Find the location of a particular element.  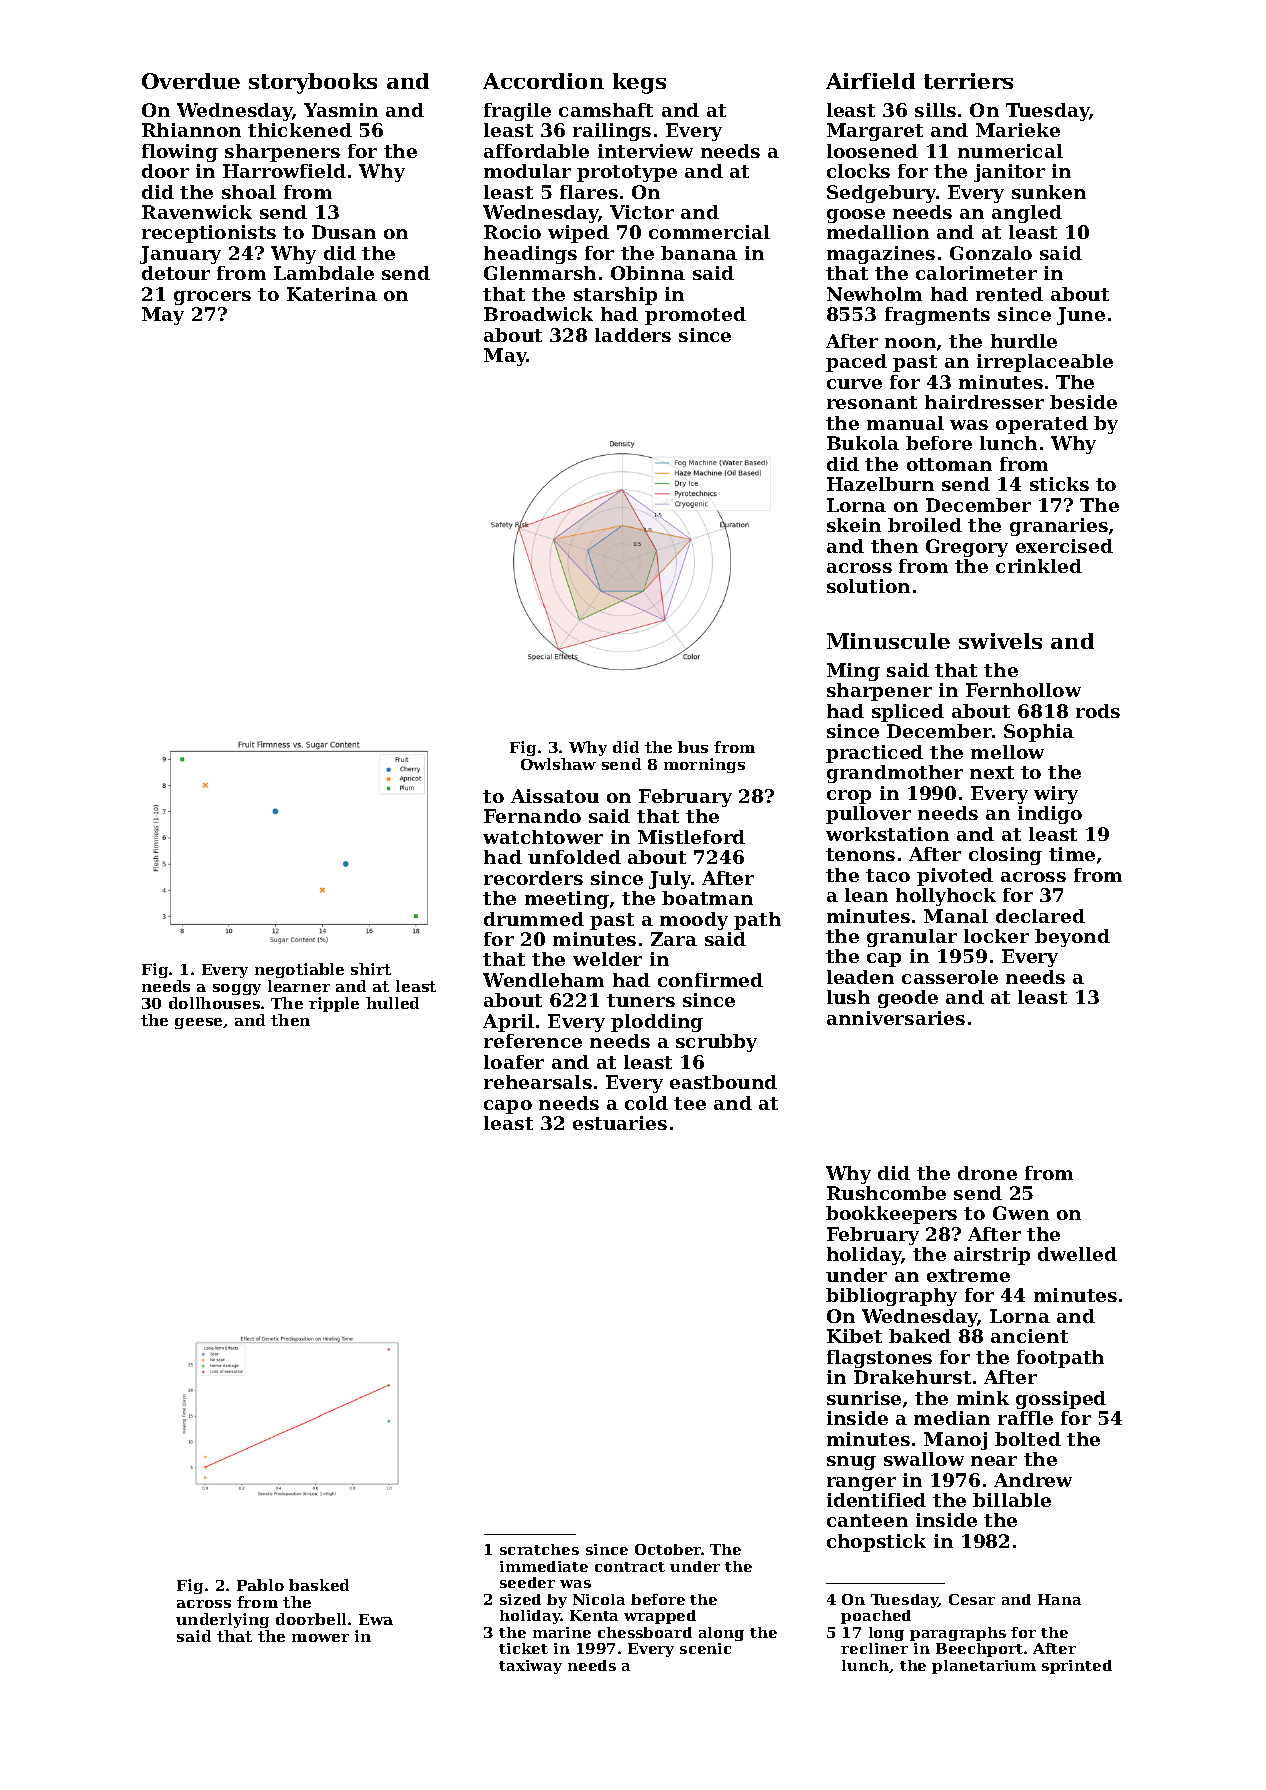

Ewa is located at coordinates (376, 1619).
